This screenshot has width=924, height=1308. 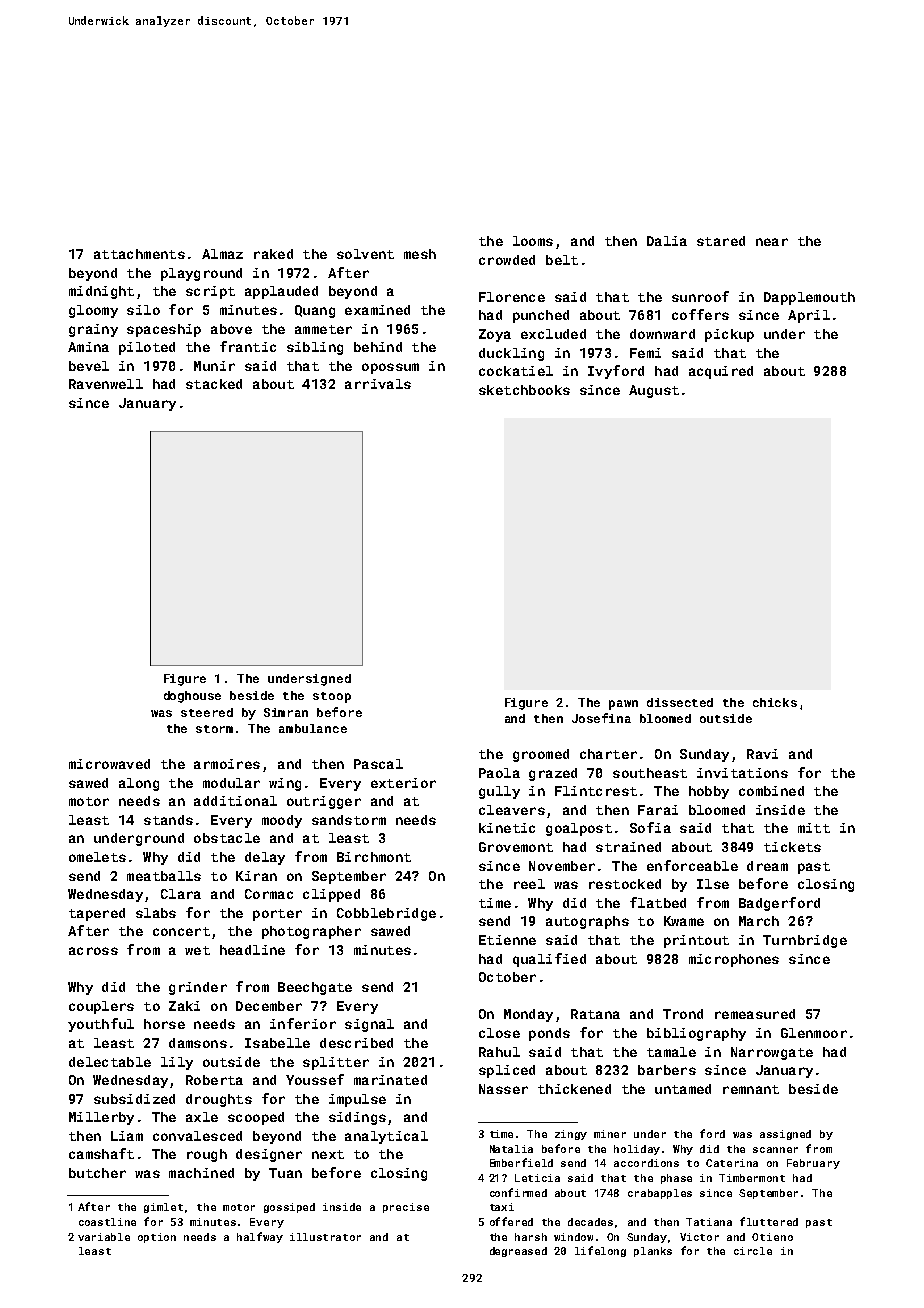 I want to click on Simran, so click(x=286, y=712).
